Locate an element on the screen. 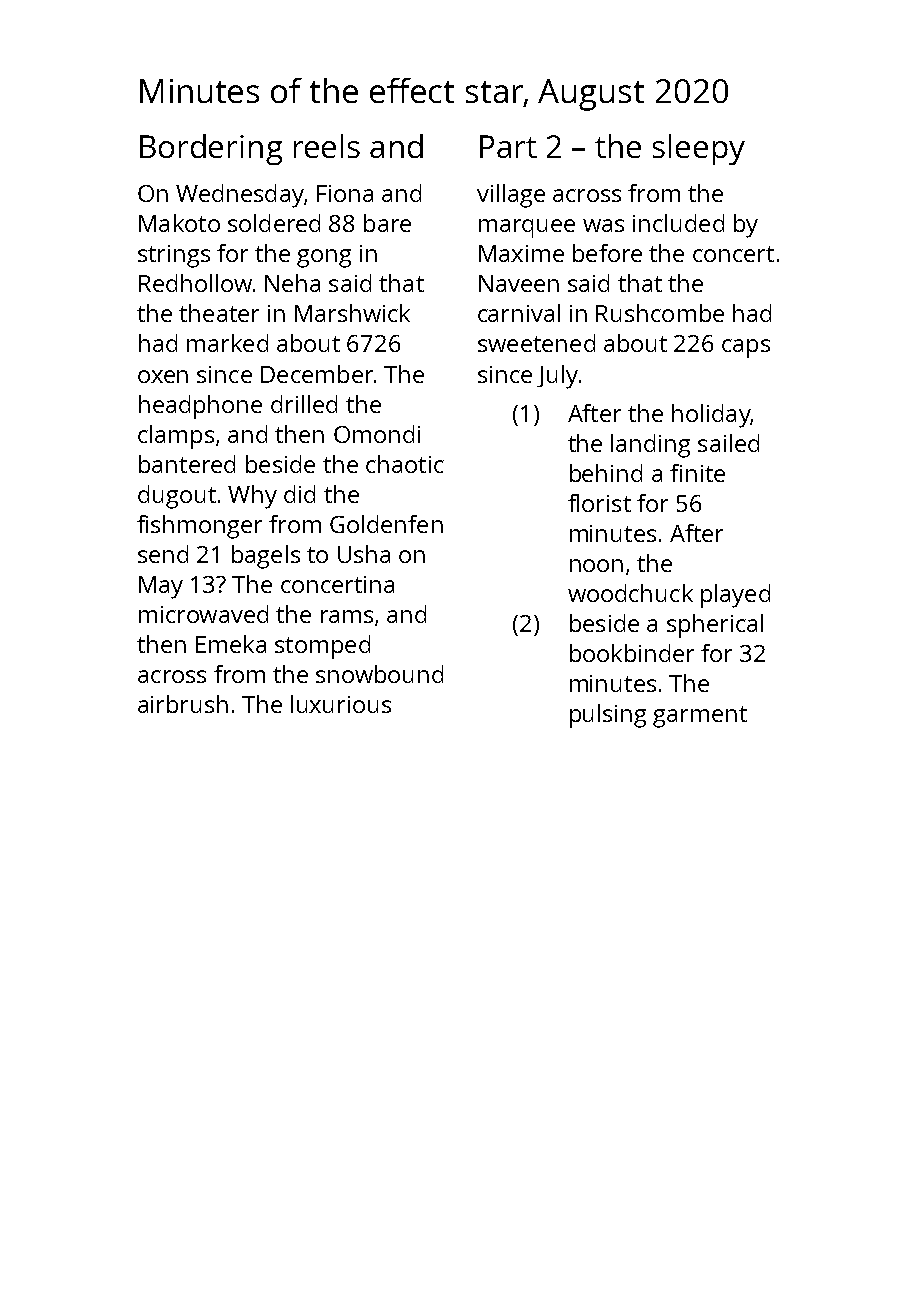 The width and height of the screenshot is (924, 1311). holiday is located at coordinates (711, 416).
